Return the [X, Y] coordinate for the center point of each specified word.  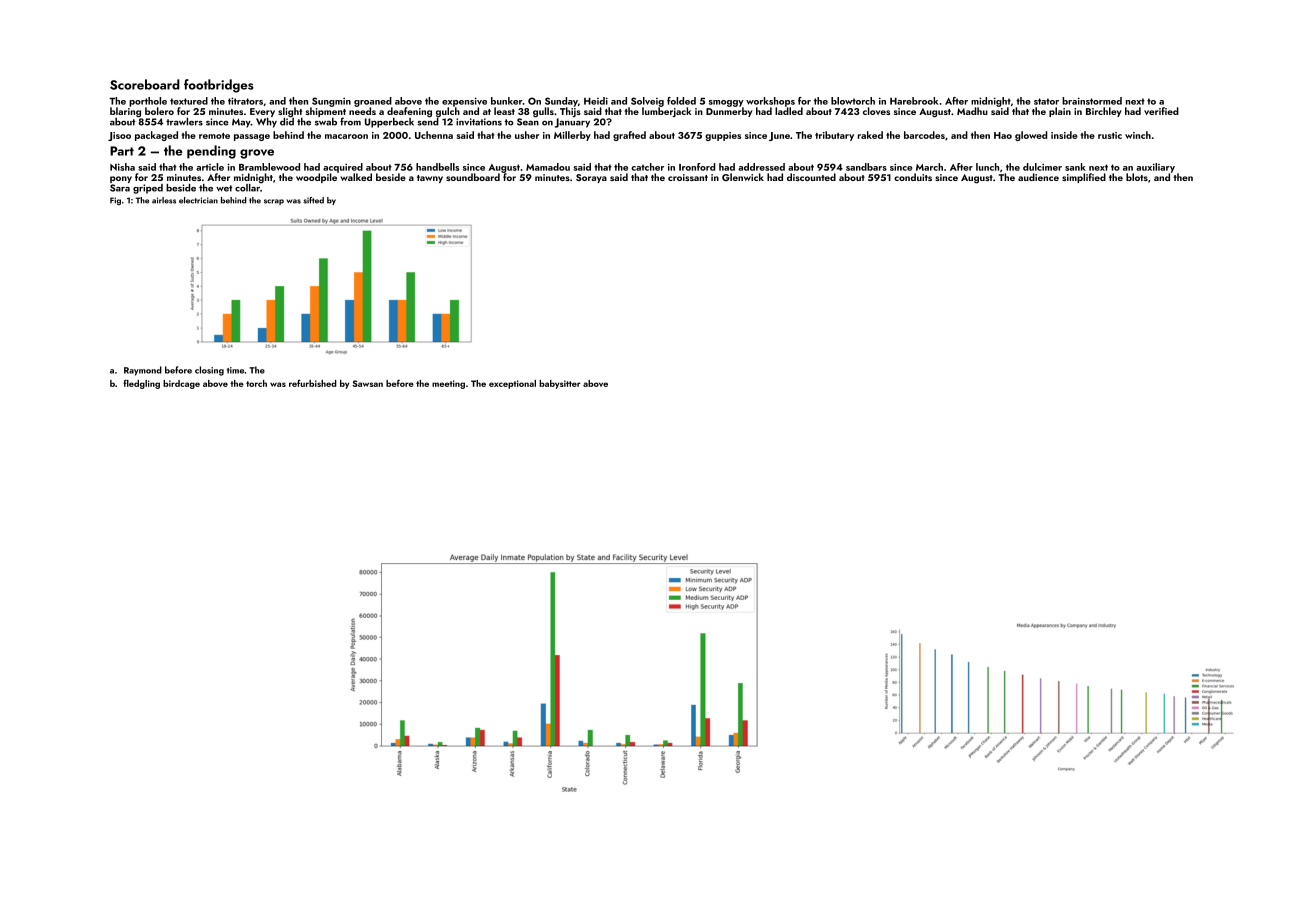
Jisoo [119, 136]
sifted [313, 200]
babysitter [559, 384]
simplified [1084, 178]
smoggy [726, 103]
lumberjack [667, 112]
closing [209, 371]
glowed [1031, 136]
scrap [274, 202]
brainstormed [1092, 101]
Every [262, 112]
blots [1137, 177]
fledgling [141, 384]
